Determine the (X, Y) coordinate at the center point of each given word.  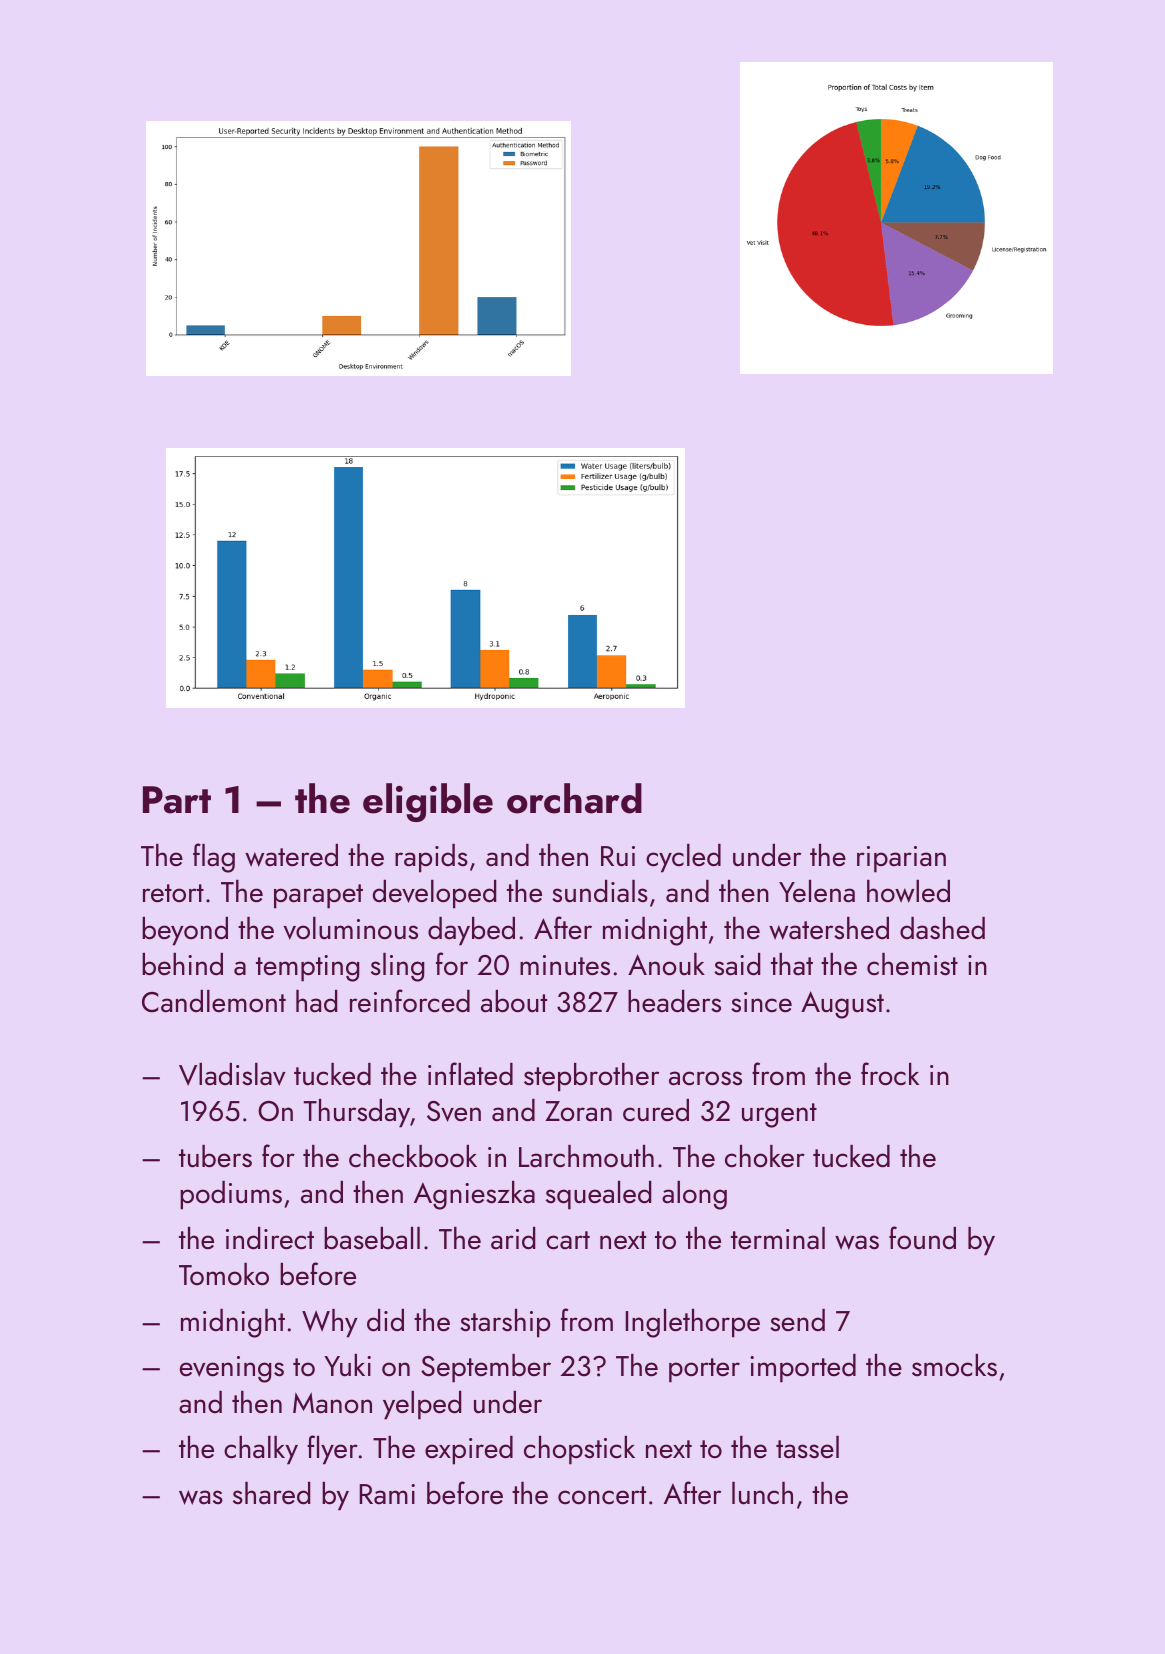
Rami (387, 1494)
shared (271, 1493)
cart (568, 1240)
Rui (618, 856)
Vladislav (232, 1074)
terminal (778, 1238)
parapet (318, 896)
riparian (901, 859)
